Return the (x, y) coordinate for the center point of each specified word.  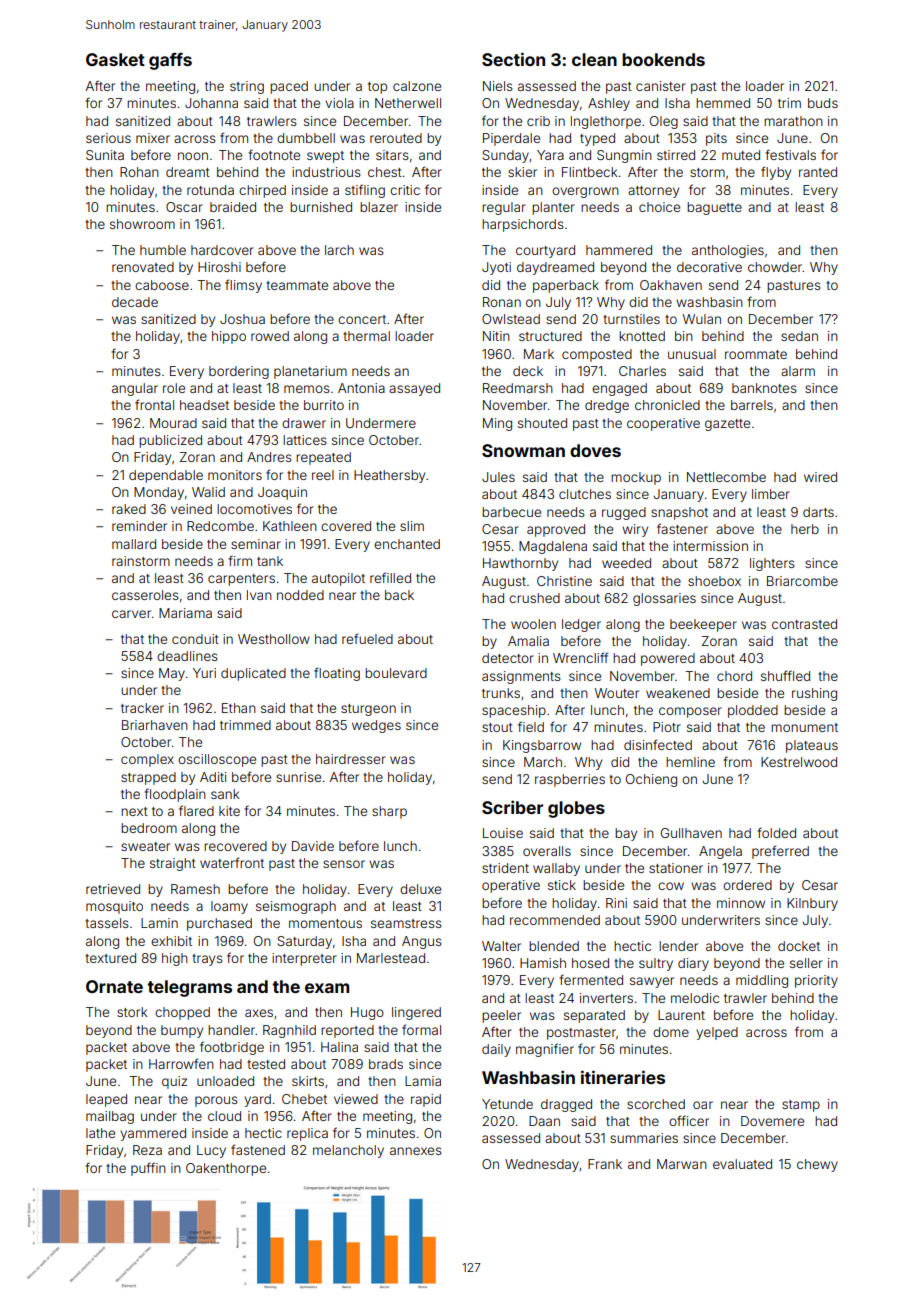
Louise (503, 833)
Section (513, 59)
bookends (663, 59)
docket (799, 946)
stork (132, 1012)
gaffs (170, 61)
